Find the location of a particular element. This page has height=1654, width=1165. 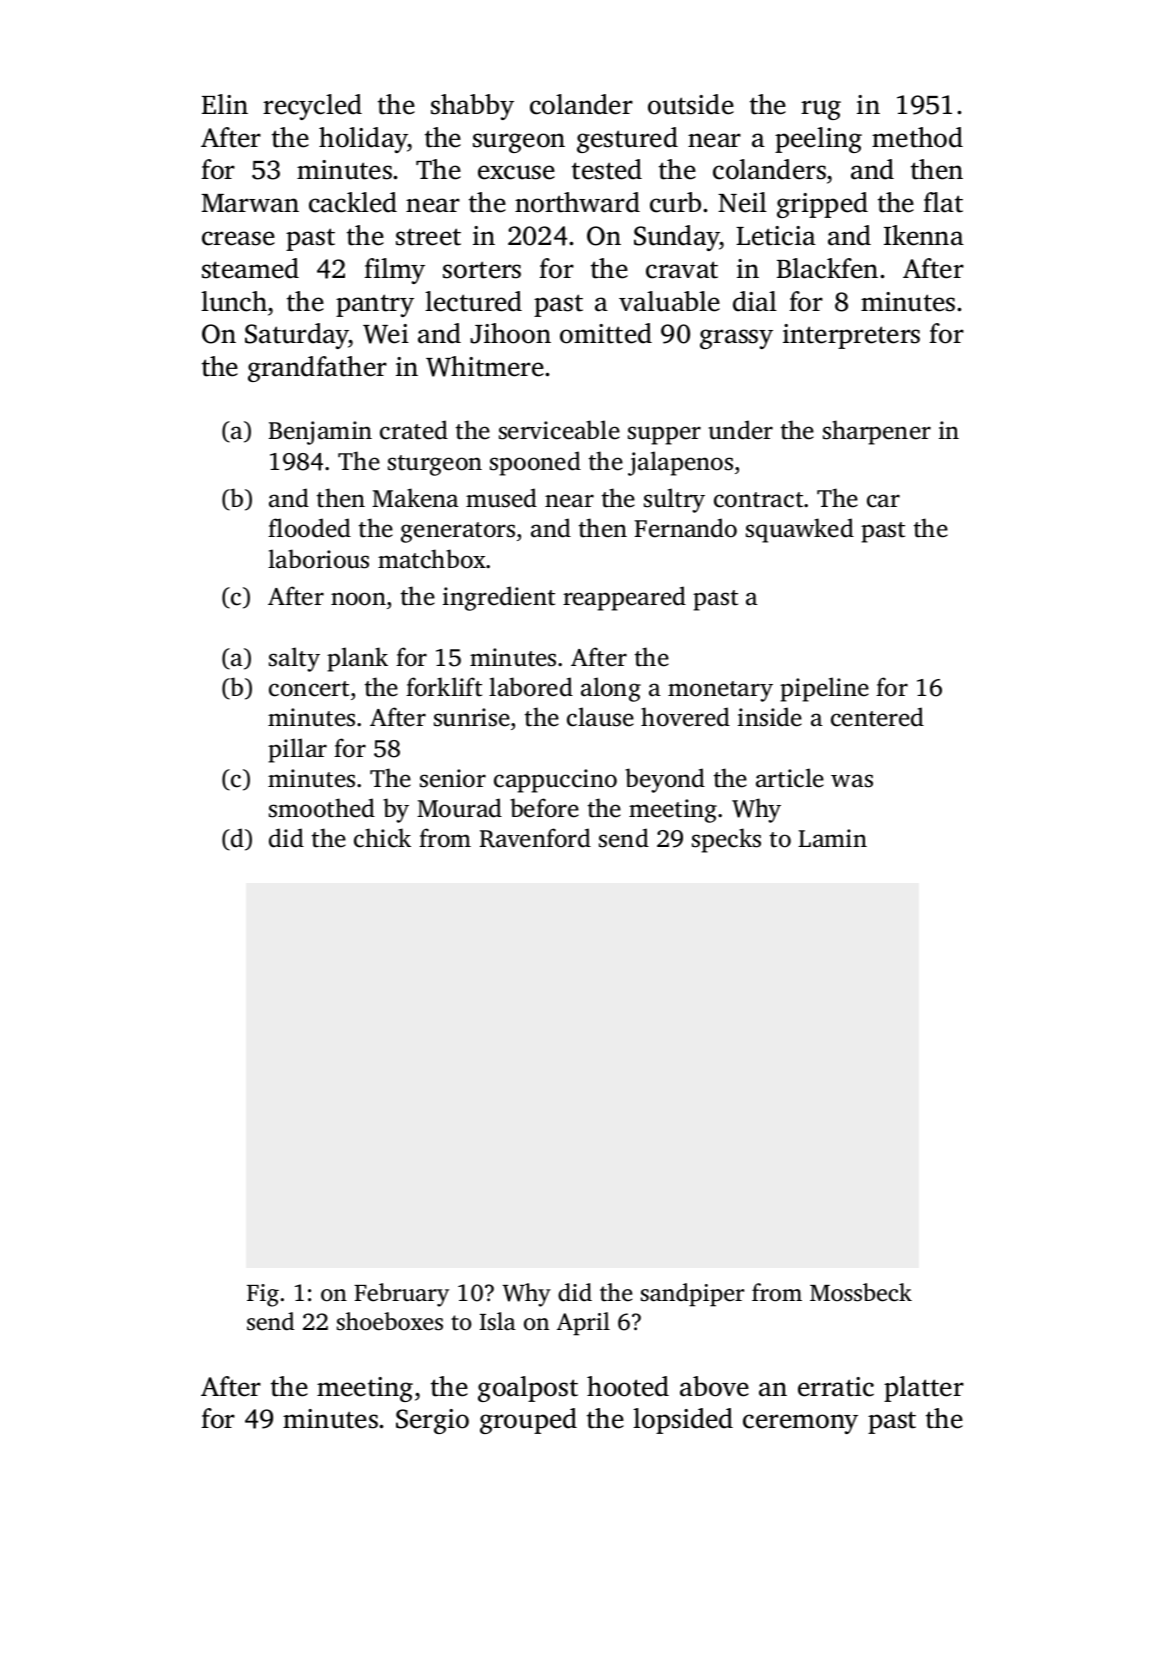

holiday is located at coordinates (363, 140).
